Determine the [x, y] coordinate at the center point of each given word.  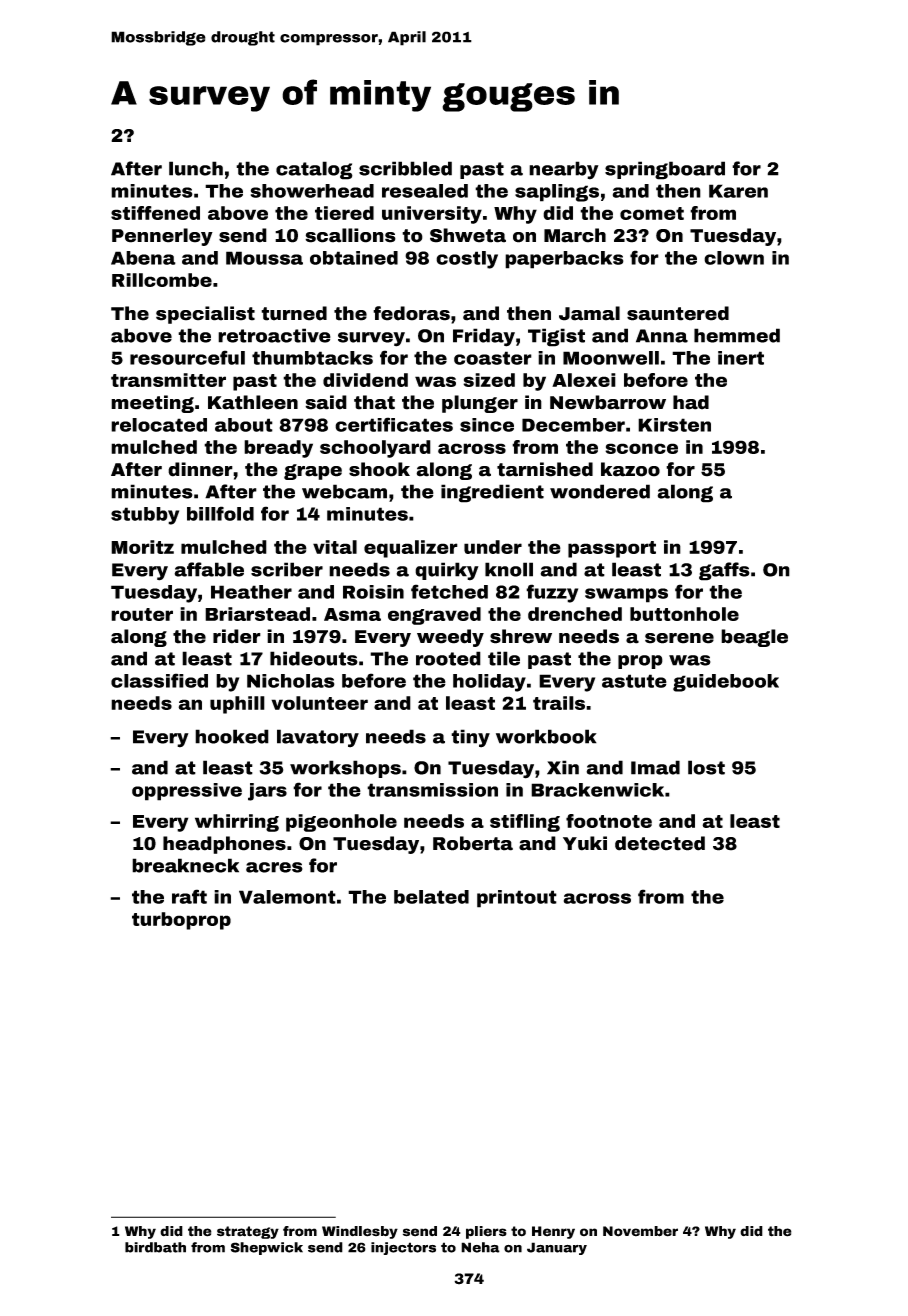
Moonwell [611, 358]
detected [660, 843]
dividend [365, 380]
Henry [553, 1232]
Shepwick [267, 1248]
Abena [143, 258]
